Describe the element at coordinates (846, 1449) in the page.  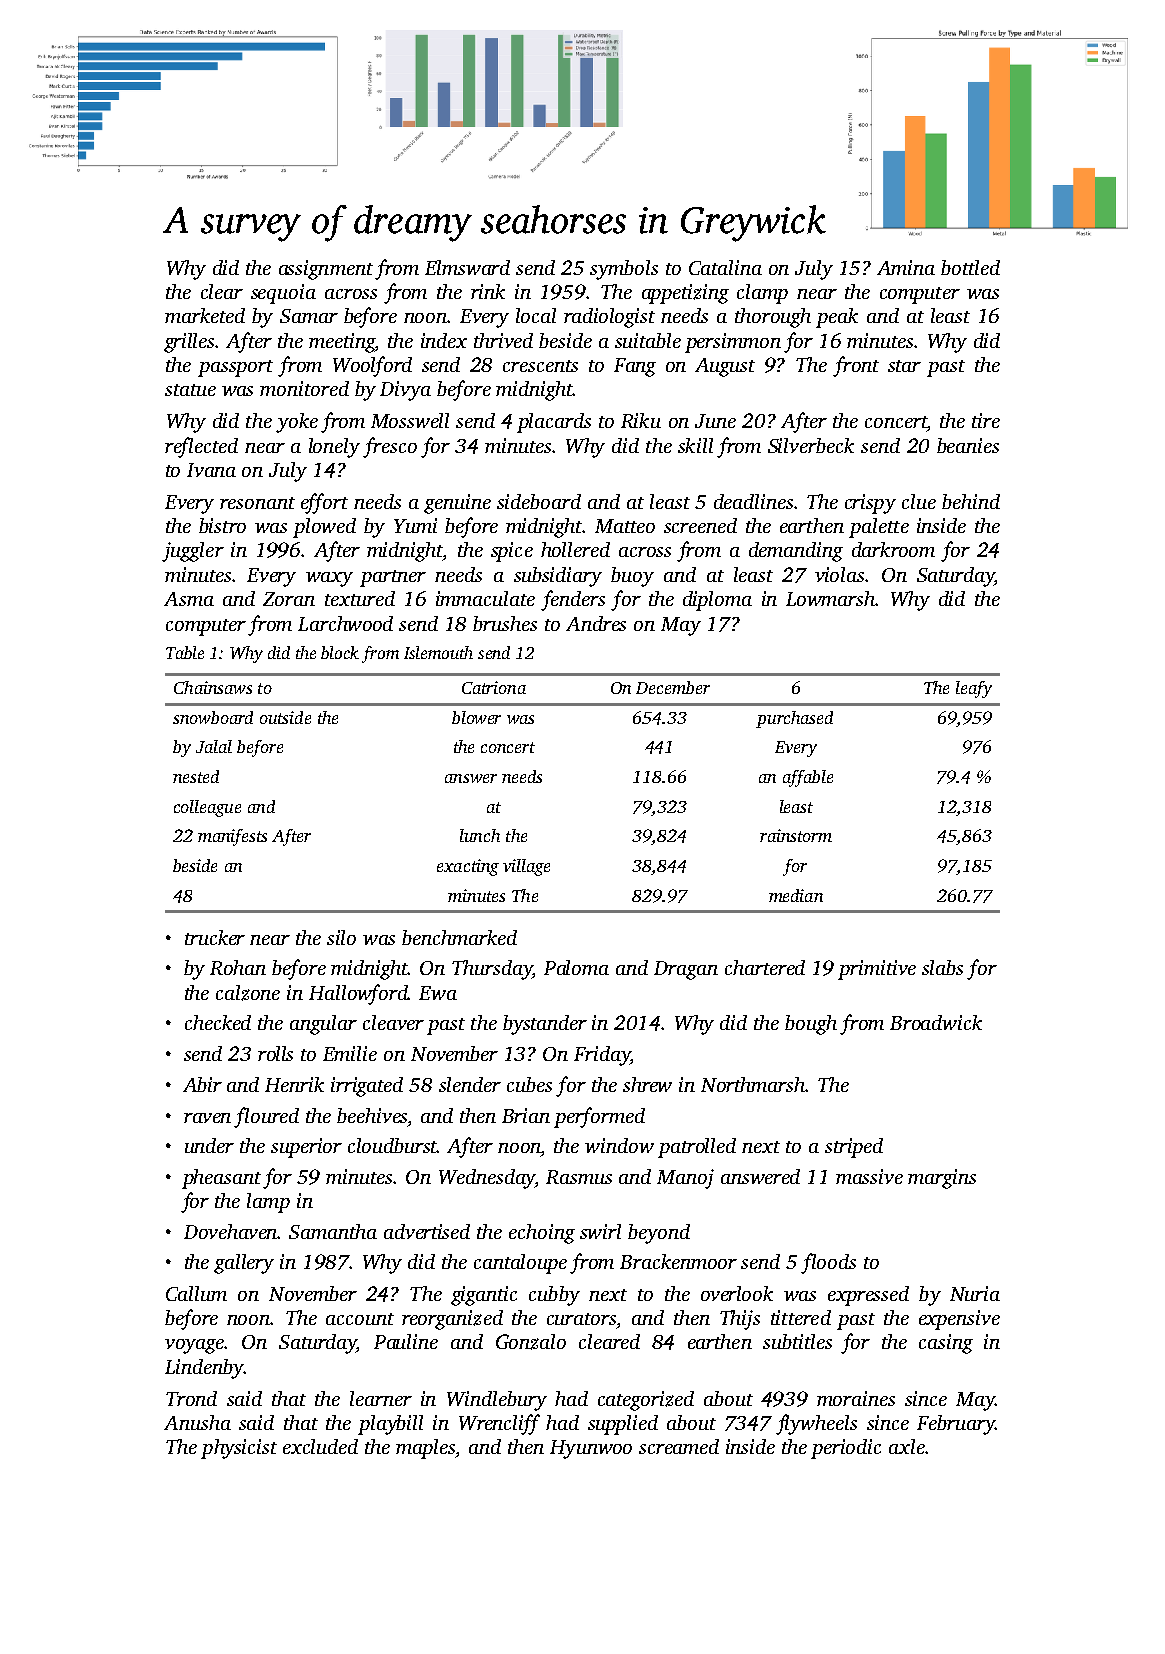
I see `periodic` at that location.
